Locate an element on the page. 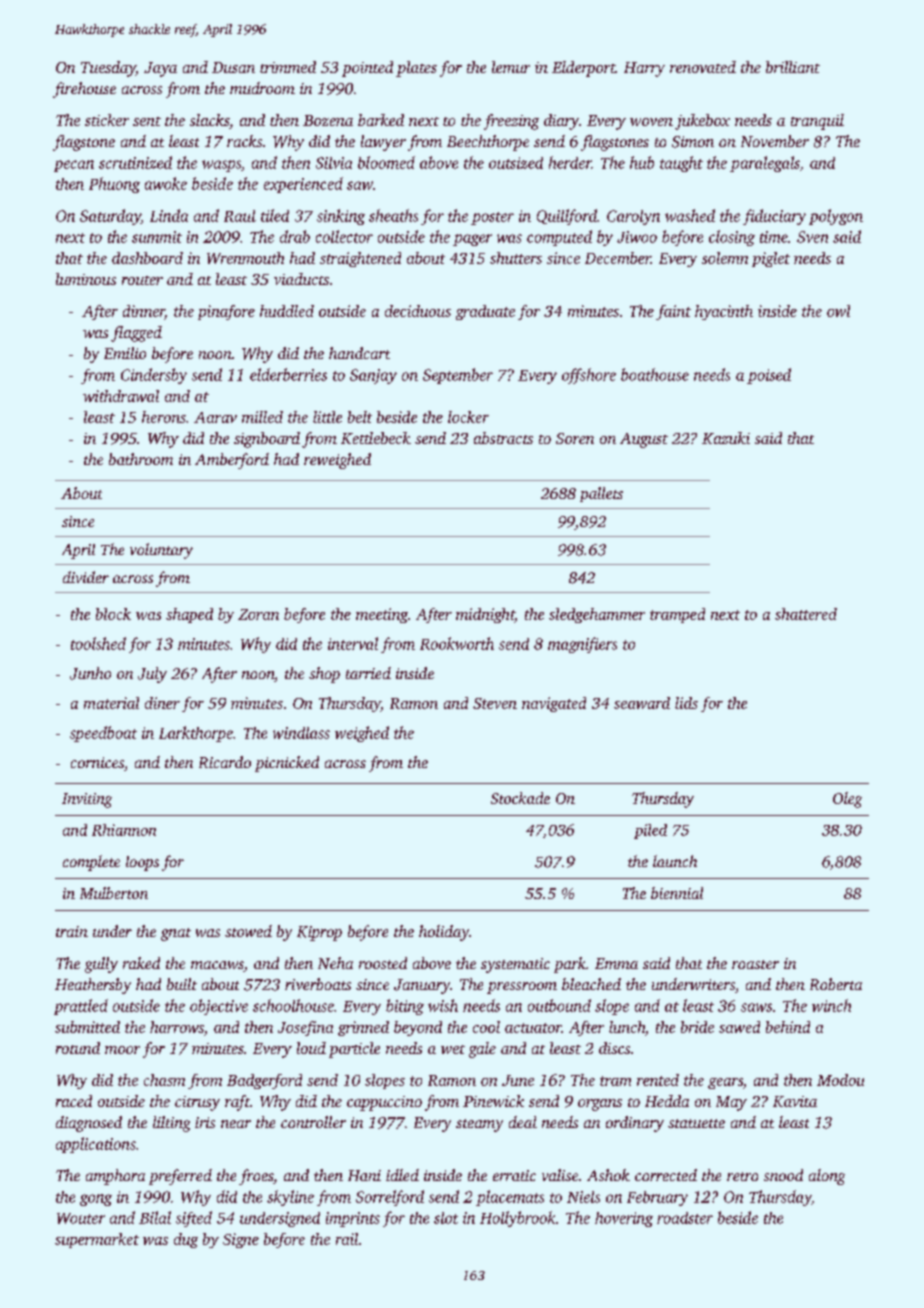 The image size is (924, 1308). withdrawal is located at coordinates (121, 396).
